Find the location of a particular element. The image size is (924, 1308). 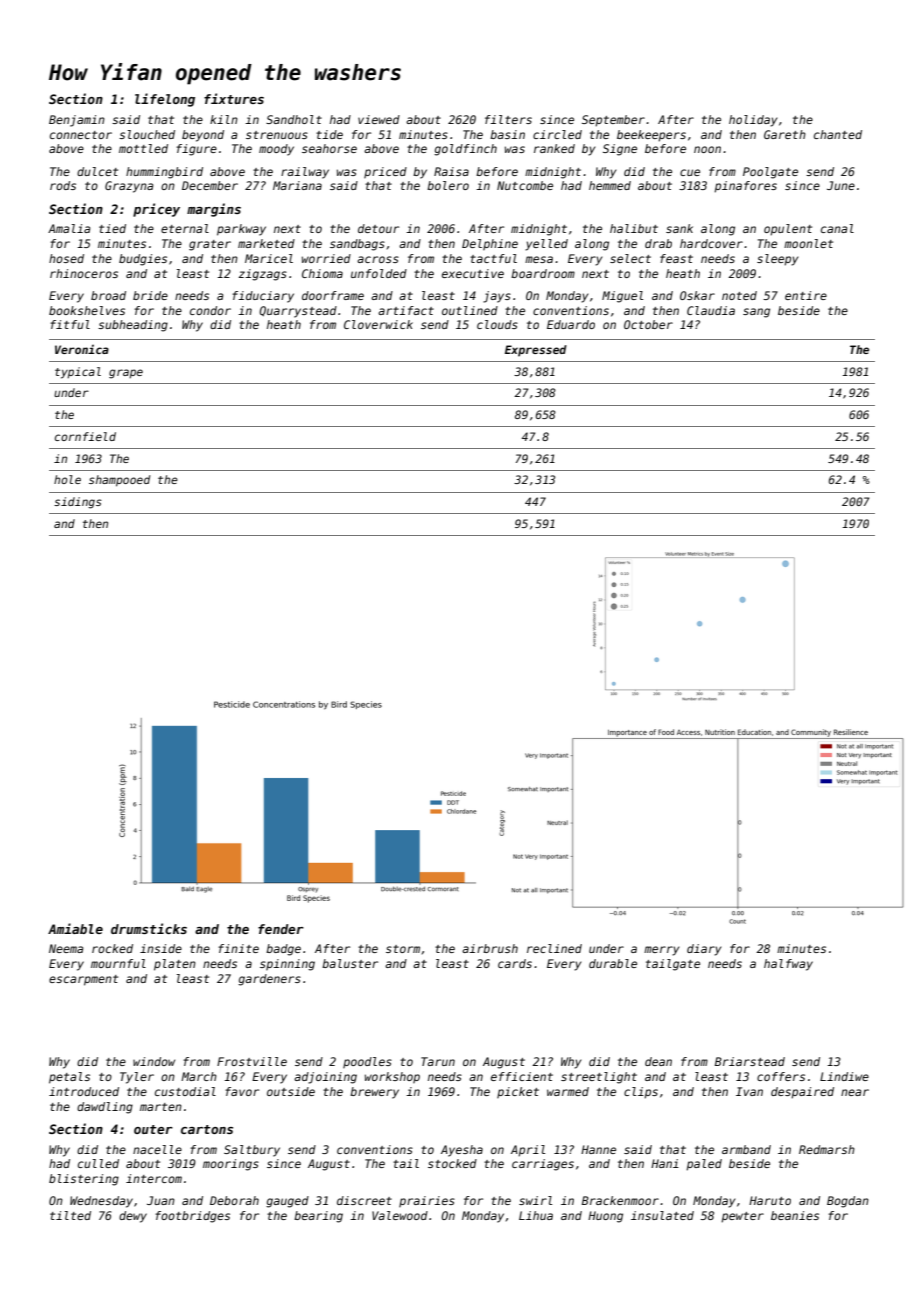

Eduardo is located at coordinates (571, 324).
